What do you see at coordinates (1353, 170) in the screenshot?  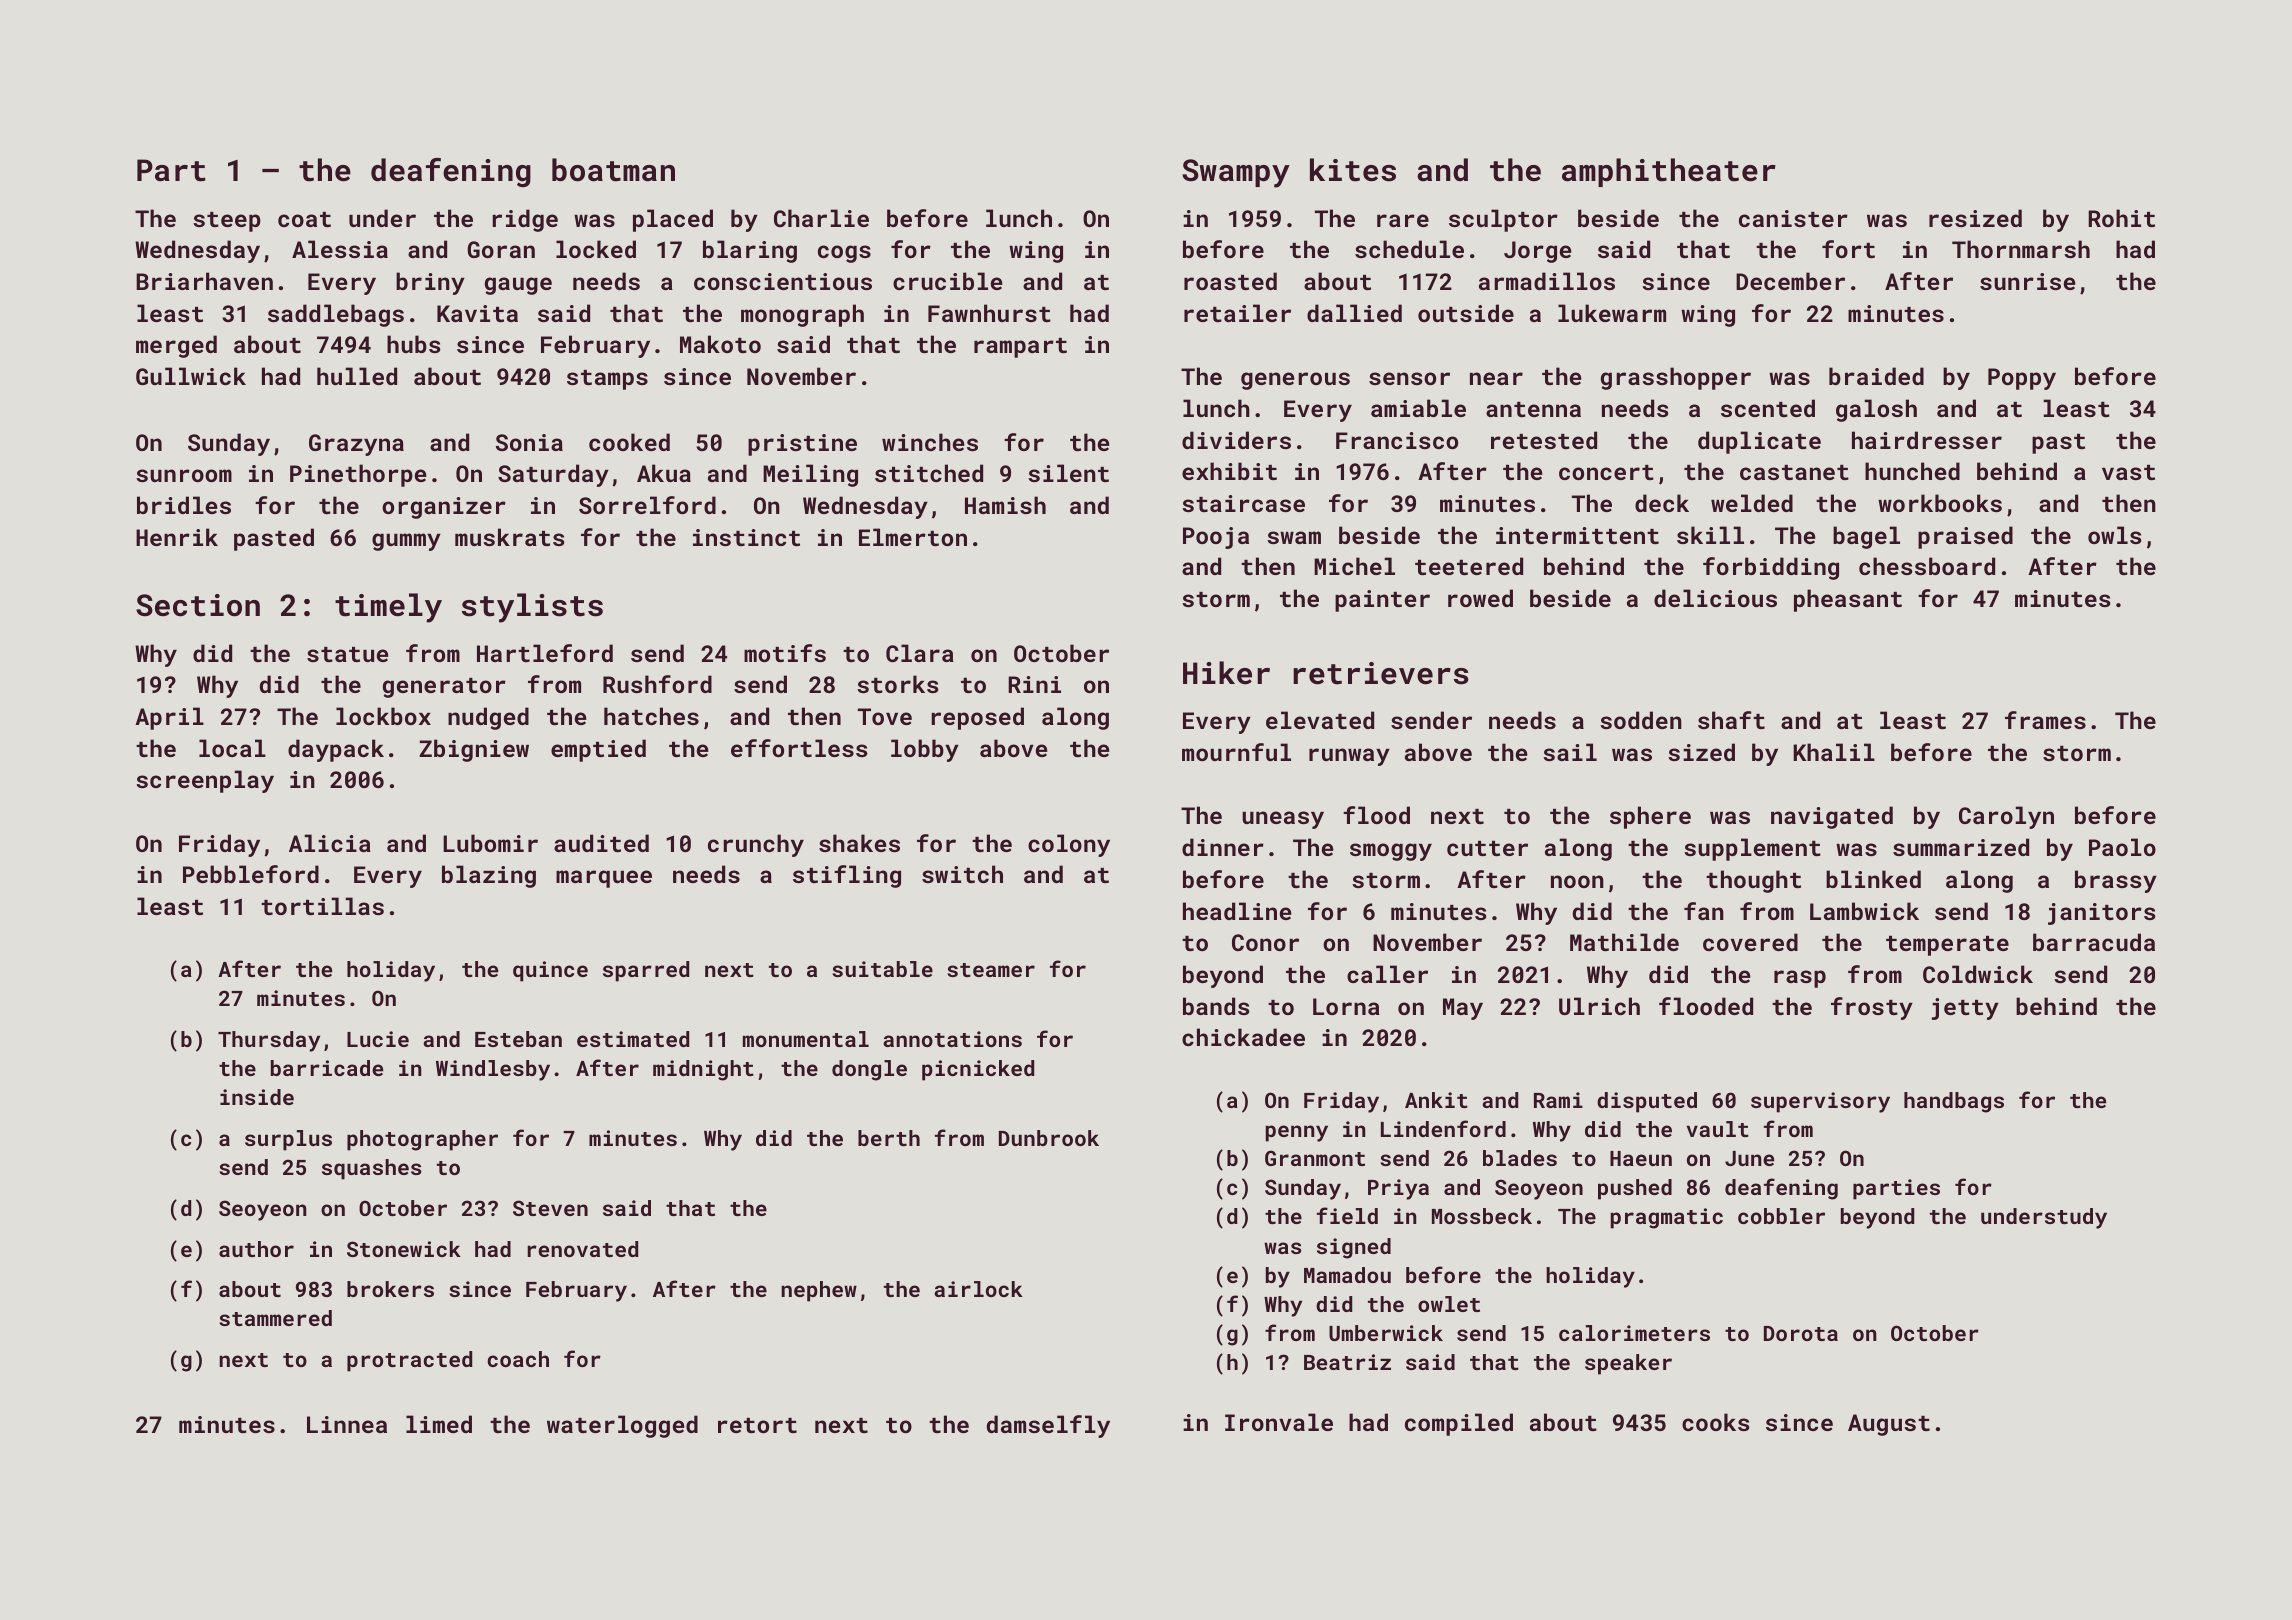 I see `kites` at bounding box center [1353, 170].
